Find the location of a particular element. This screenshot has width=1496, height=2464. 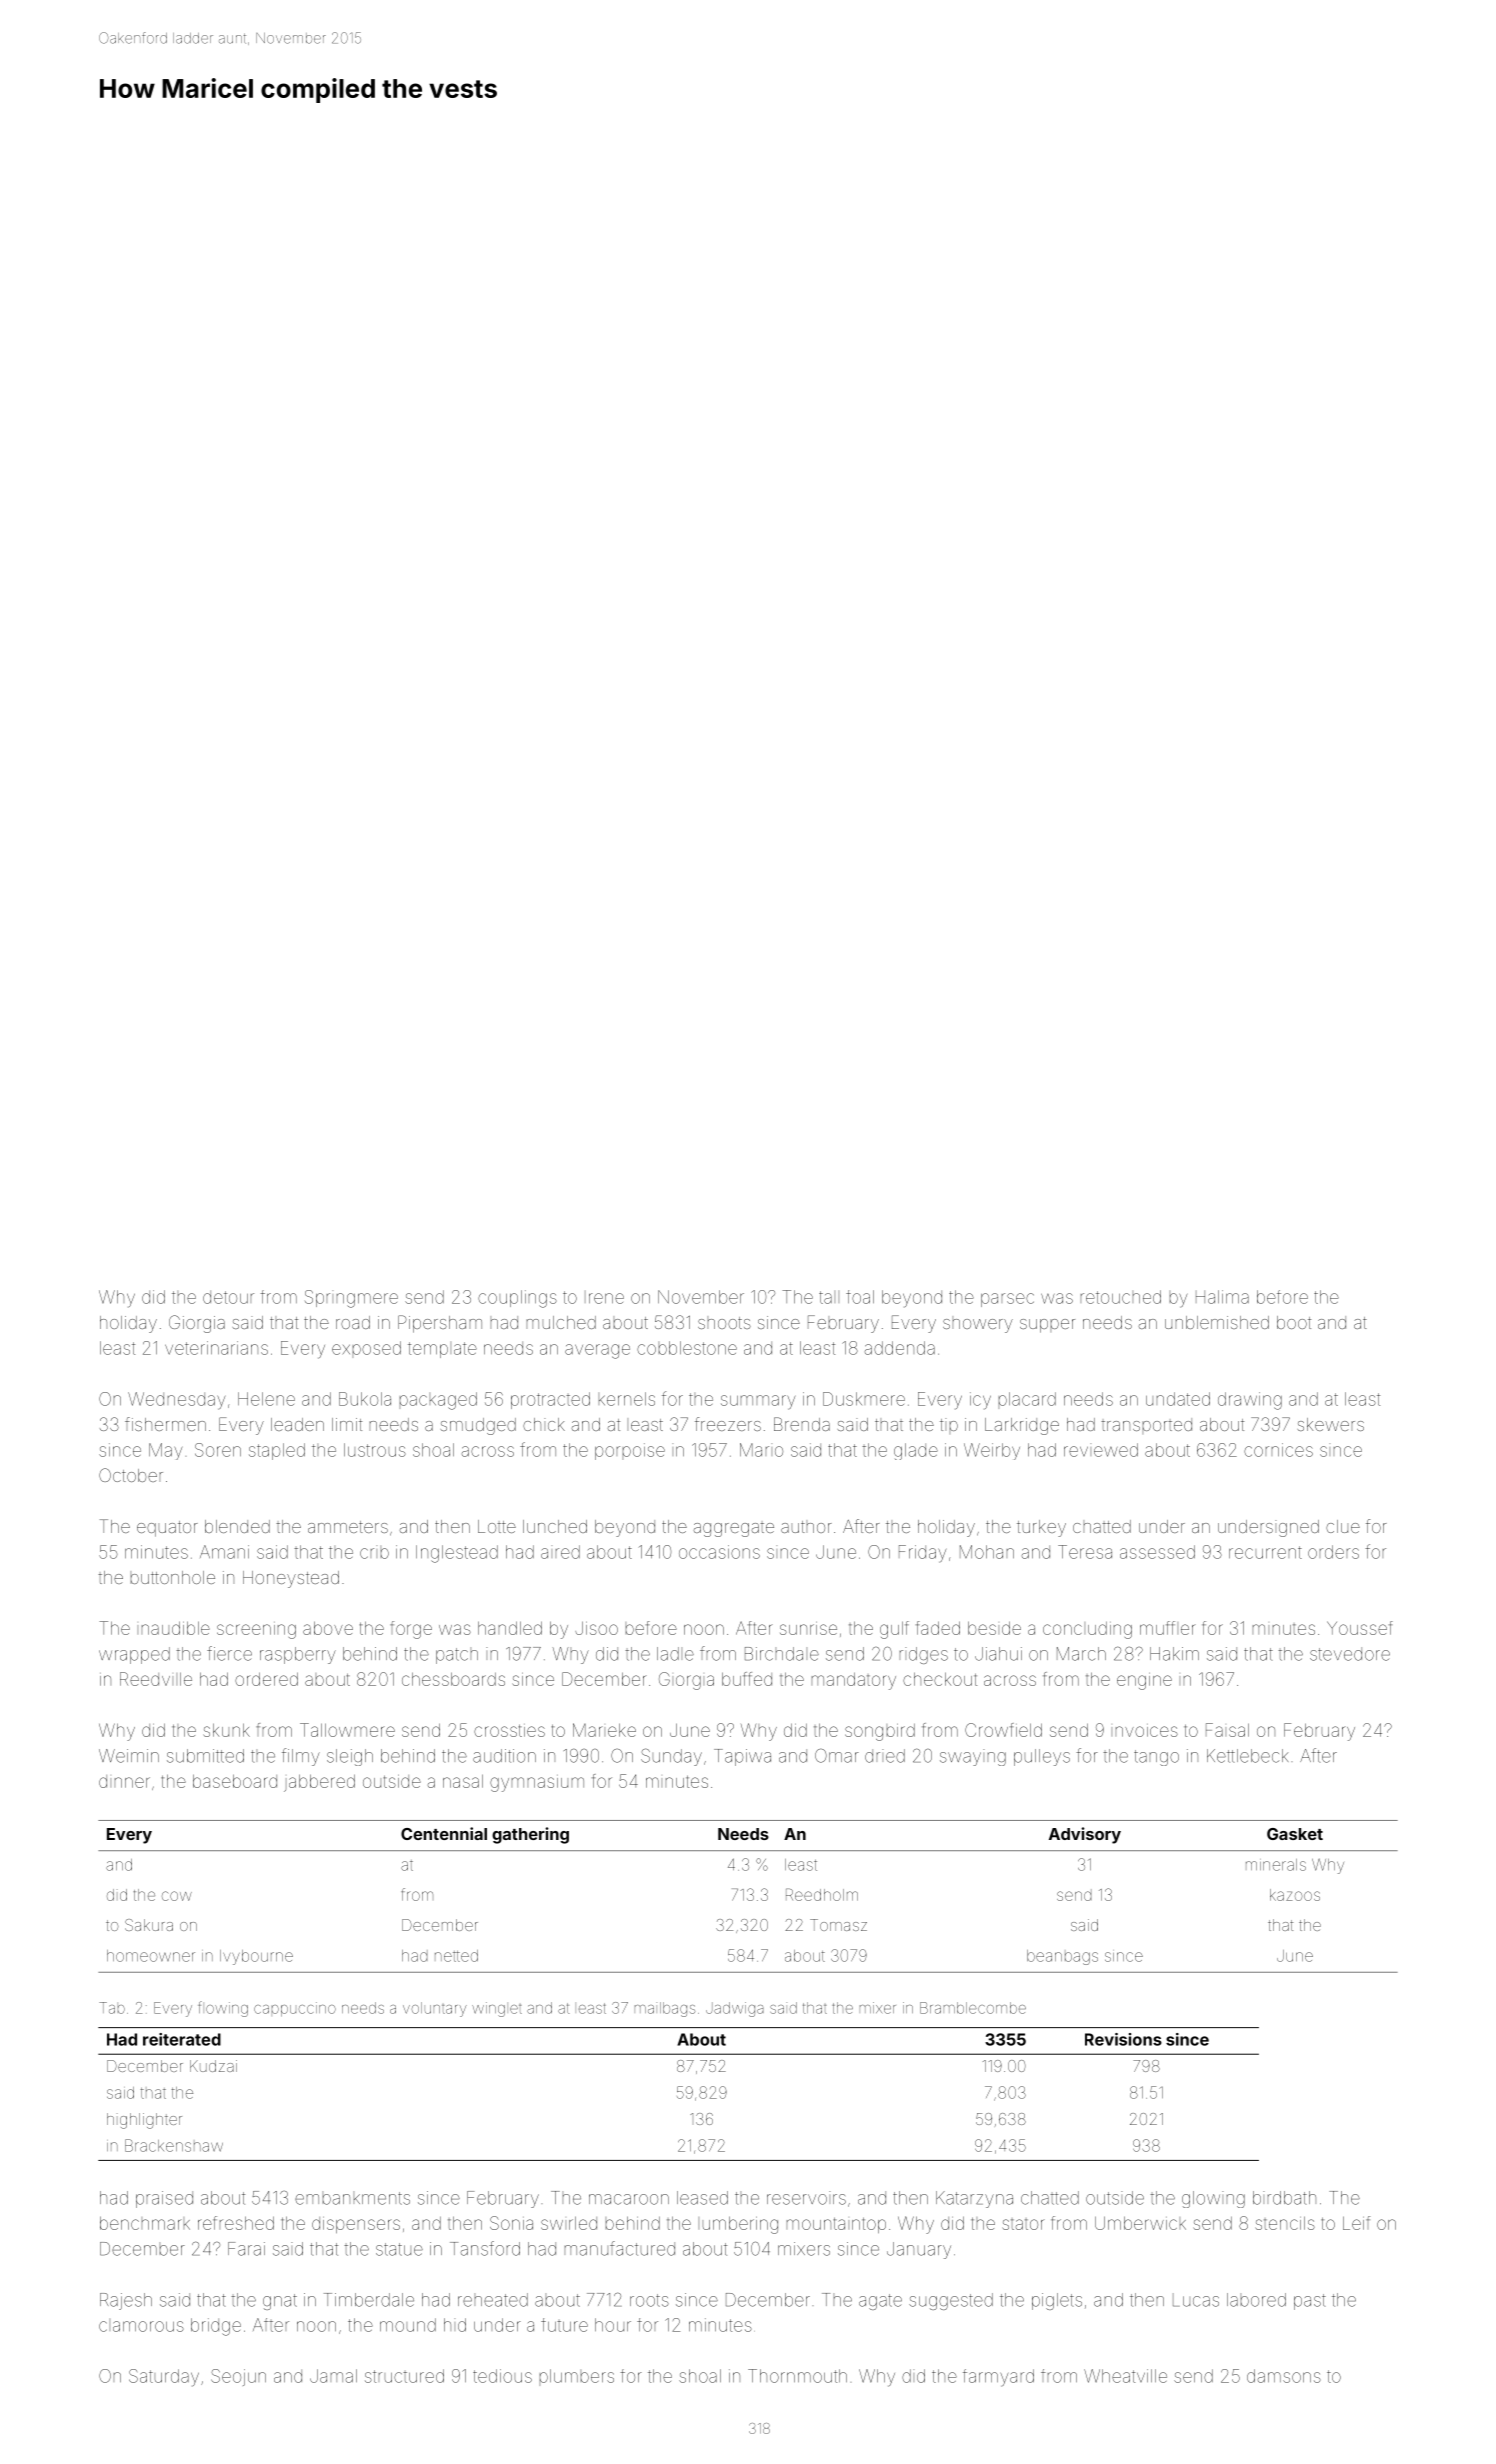

veterinarians is located at coordinates (216, 1348).
